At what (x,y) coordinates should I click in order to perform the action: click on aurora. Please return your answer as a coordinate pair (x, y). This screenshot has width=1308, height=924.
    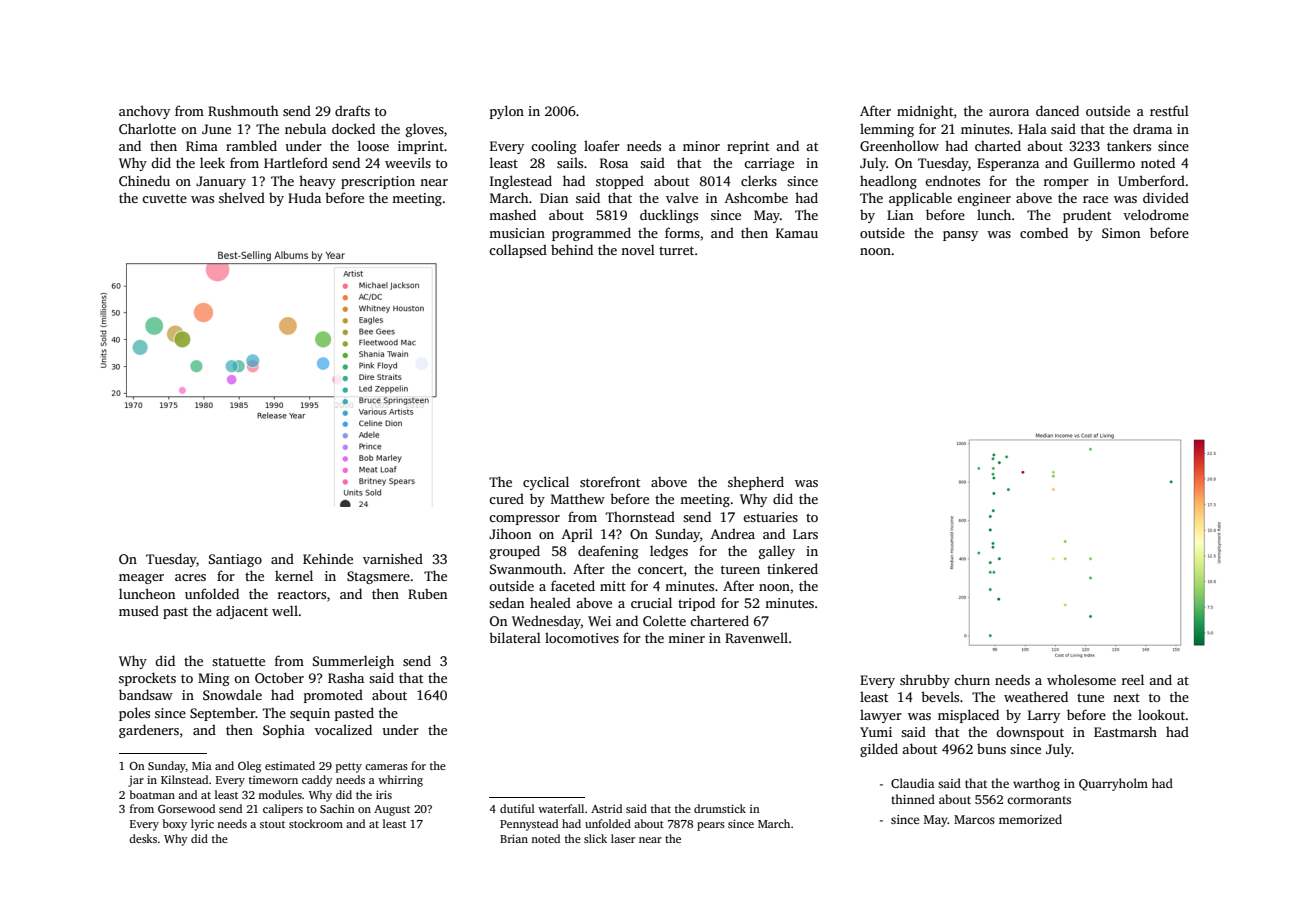
    Looking at the image, I should click on (1009, 112).
